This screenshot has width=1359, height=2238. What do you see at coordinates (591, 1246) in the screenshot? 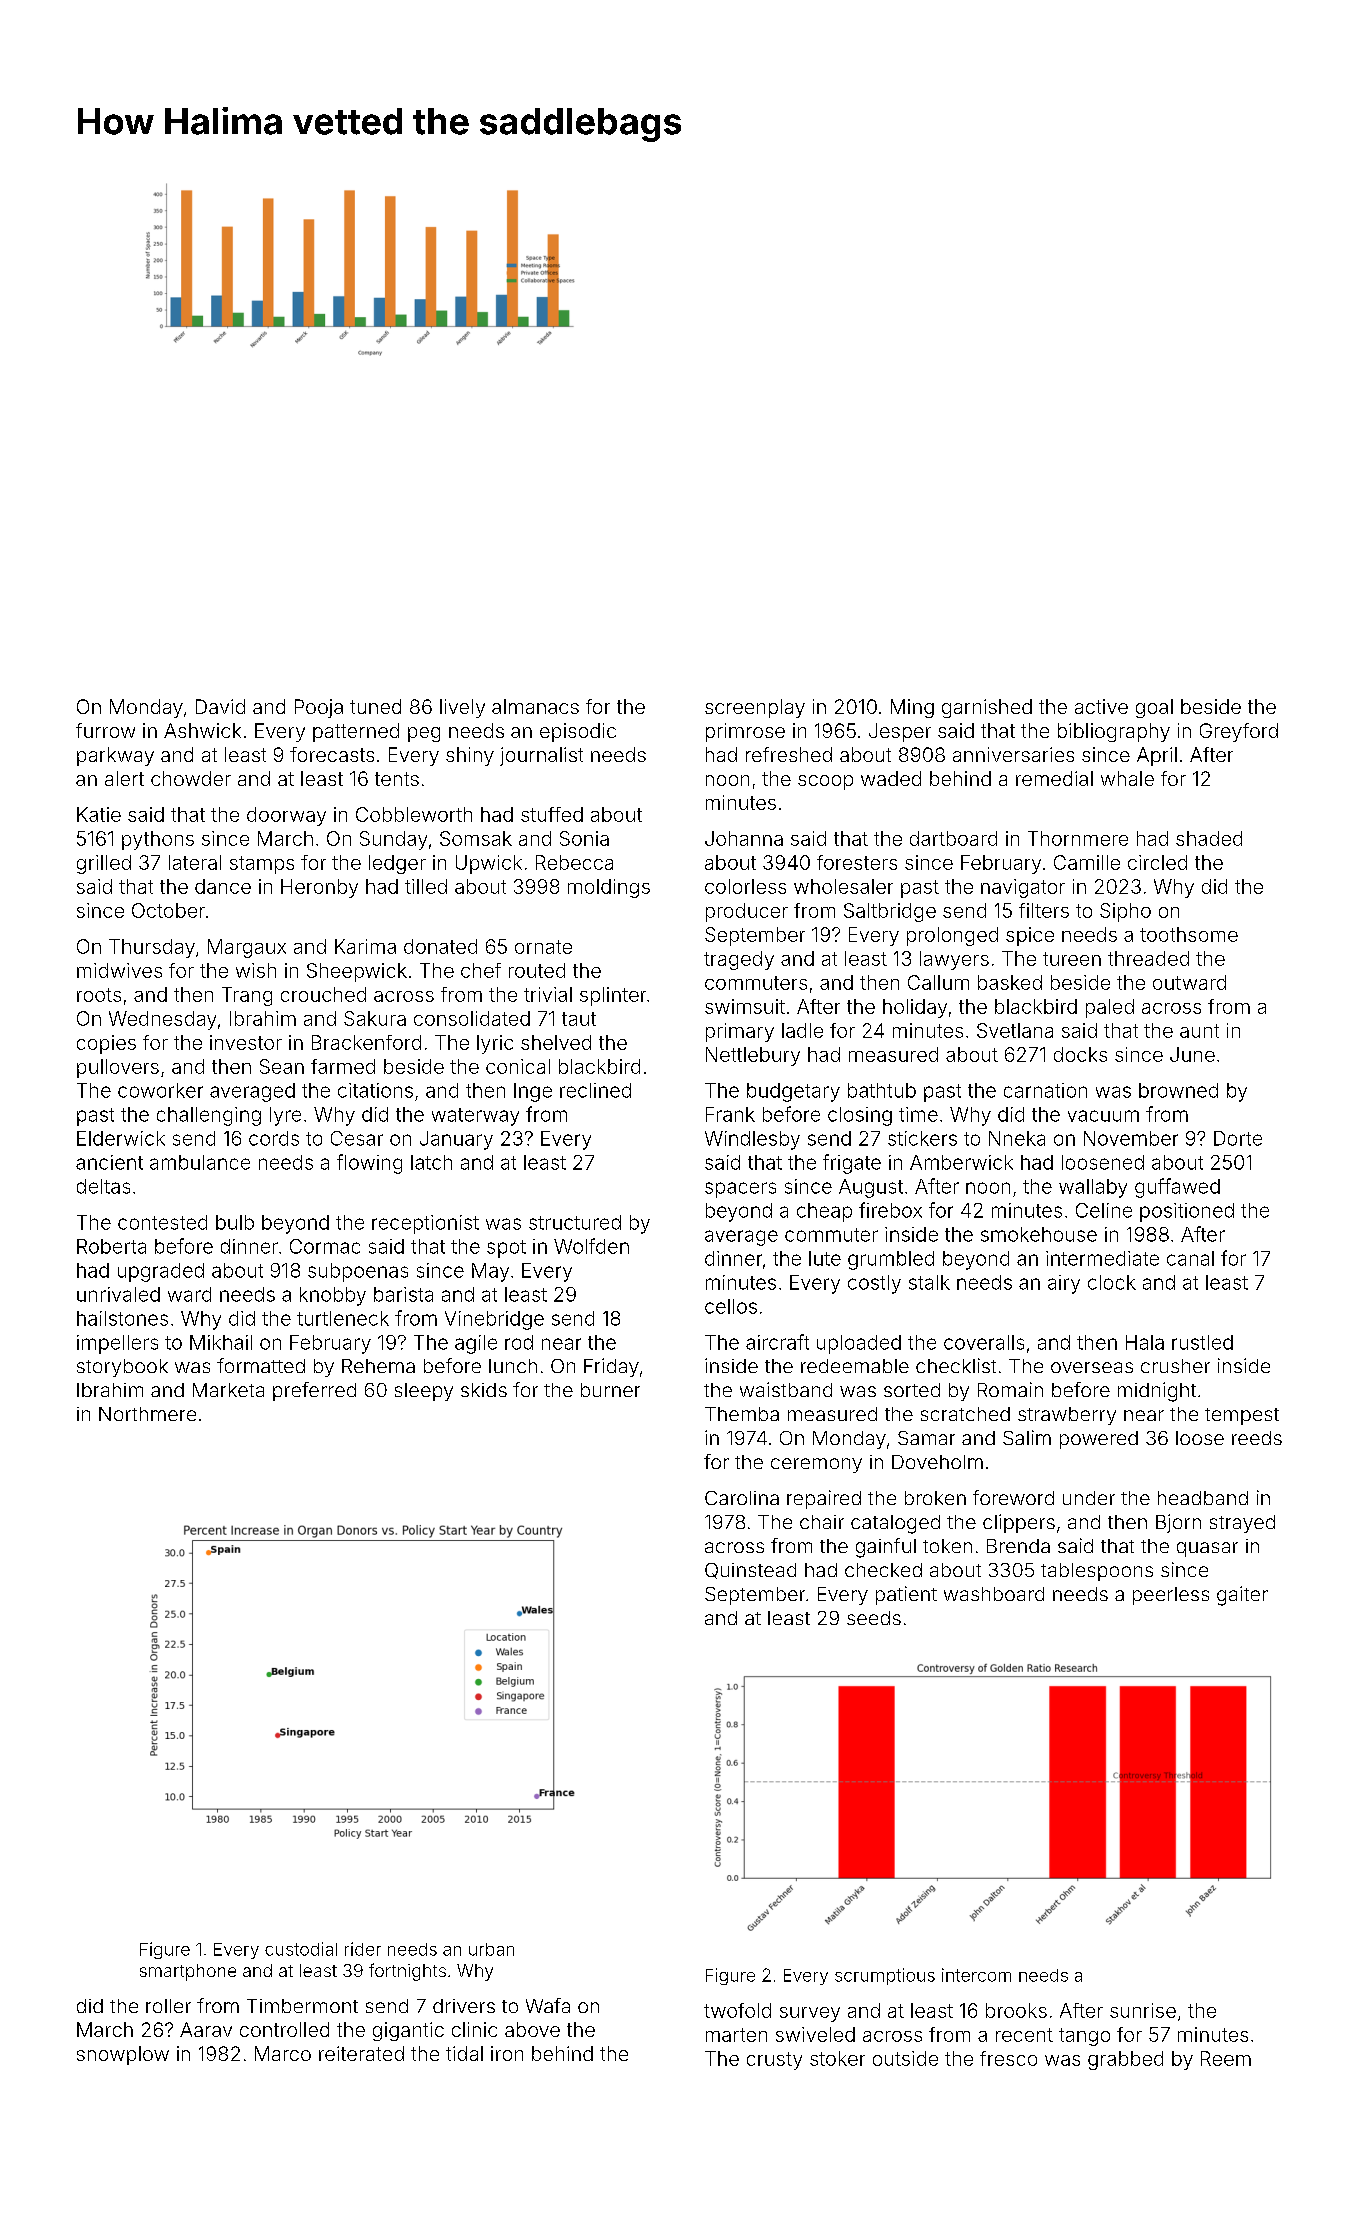
I see `Wolfden` at bounding box center [591, 1246].
